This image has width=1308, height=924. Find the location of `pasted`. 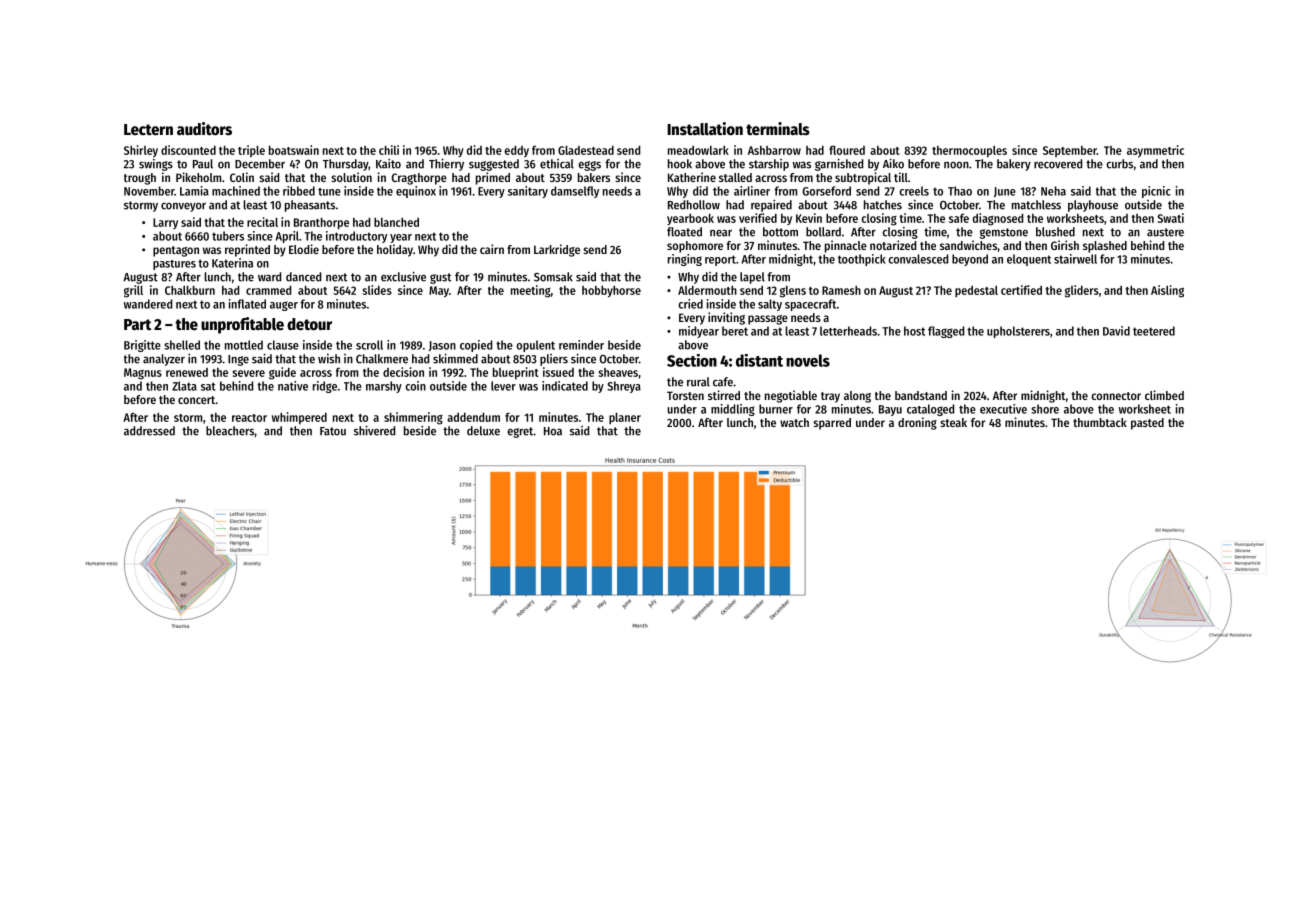

pasted is located at coordinates (1147, 424).
